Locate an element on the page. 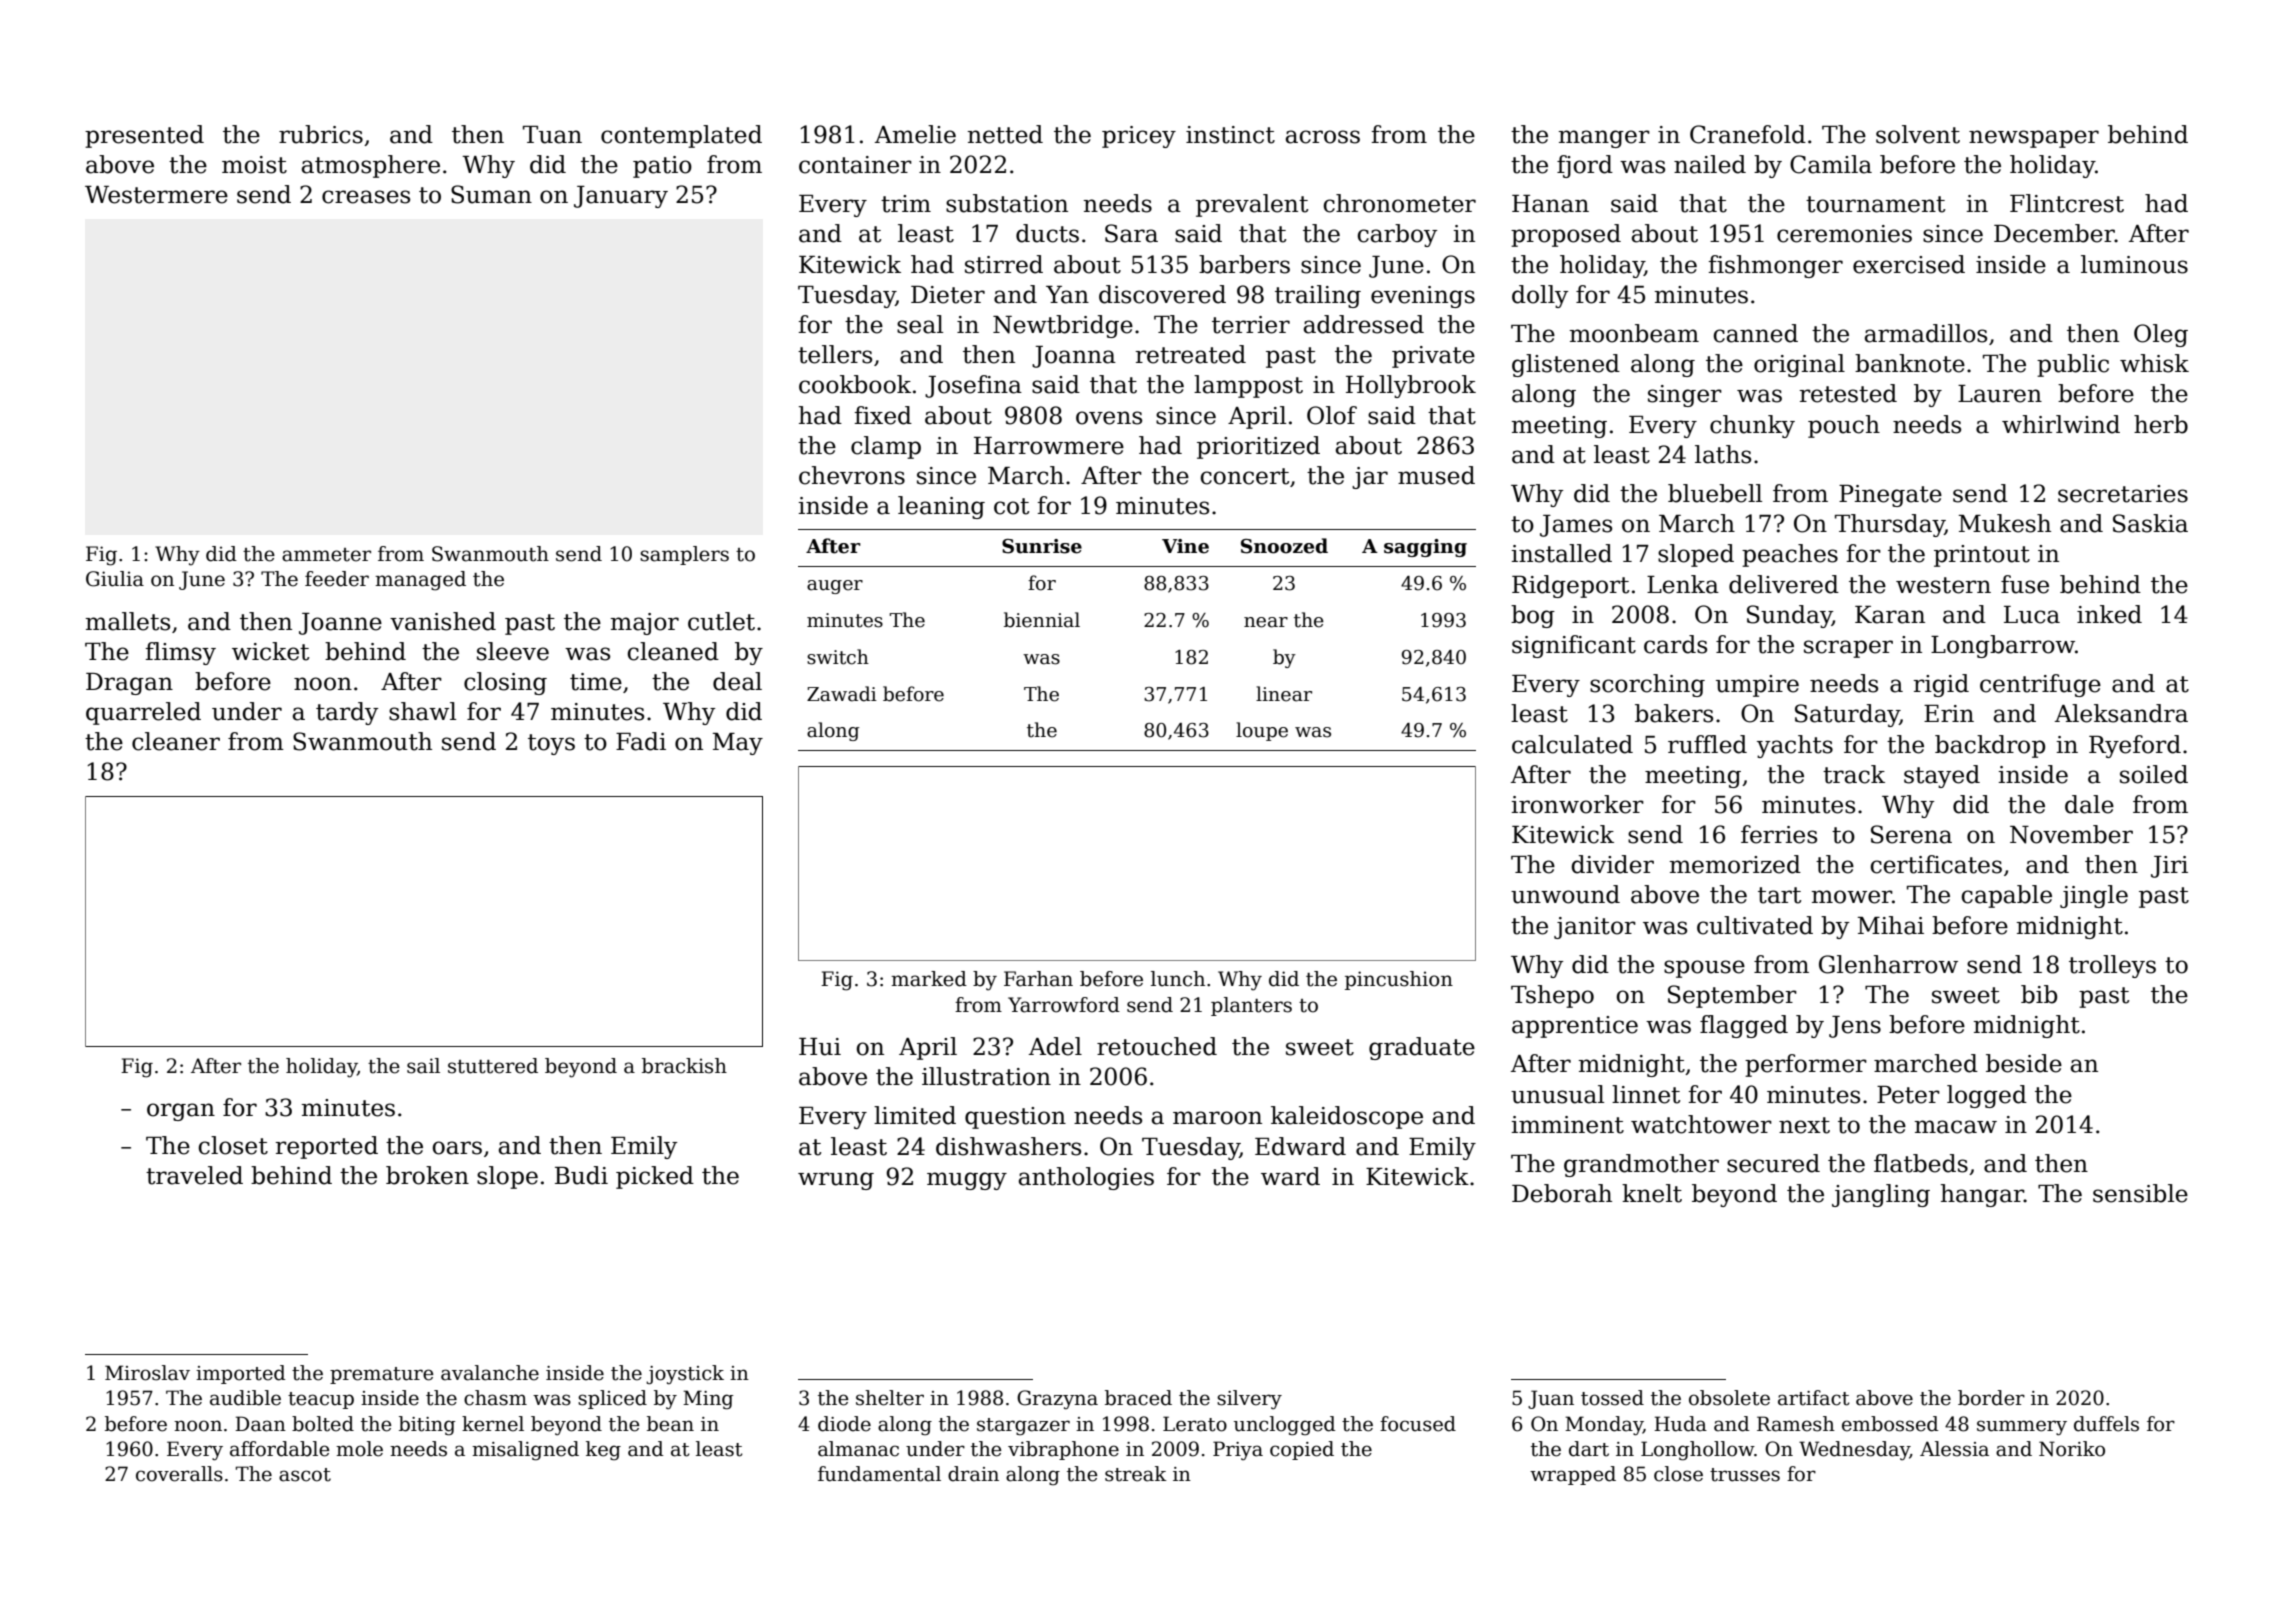 Image resolution: width=2274 pixels, height=1608 pixels. rubrics is located at coordinates (321, 134).
